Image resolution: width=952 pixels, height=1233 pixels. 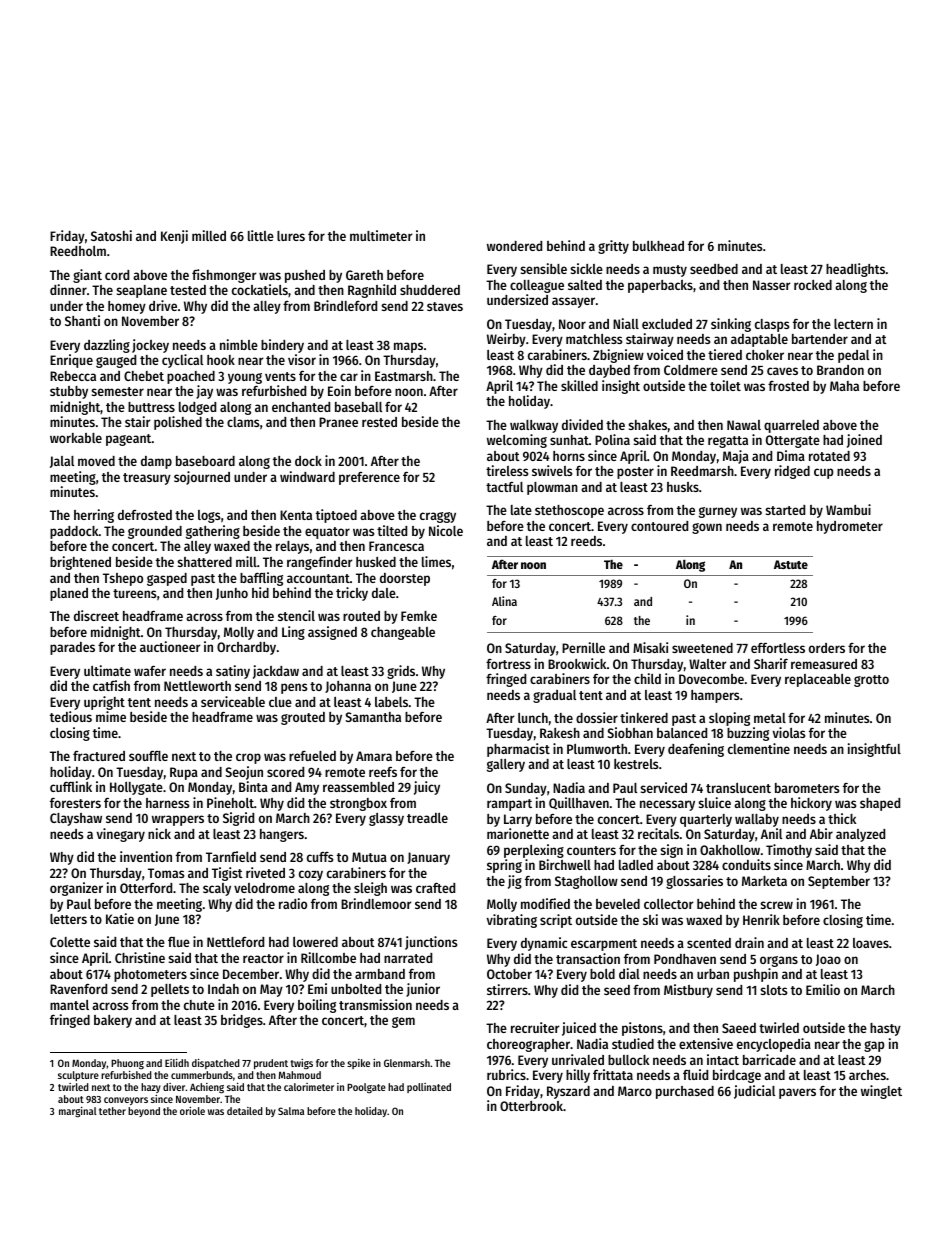 I want to click on photometers, so click(x=150, y=975).
